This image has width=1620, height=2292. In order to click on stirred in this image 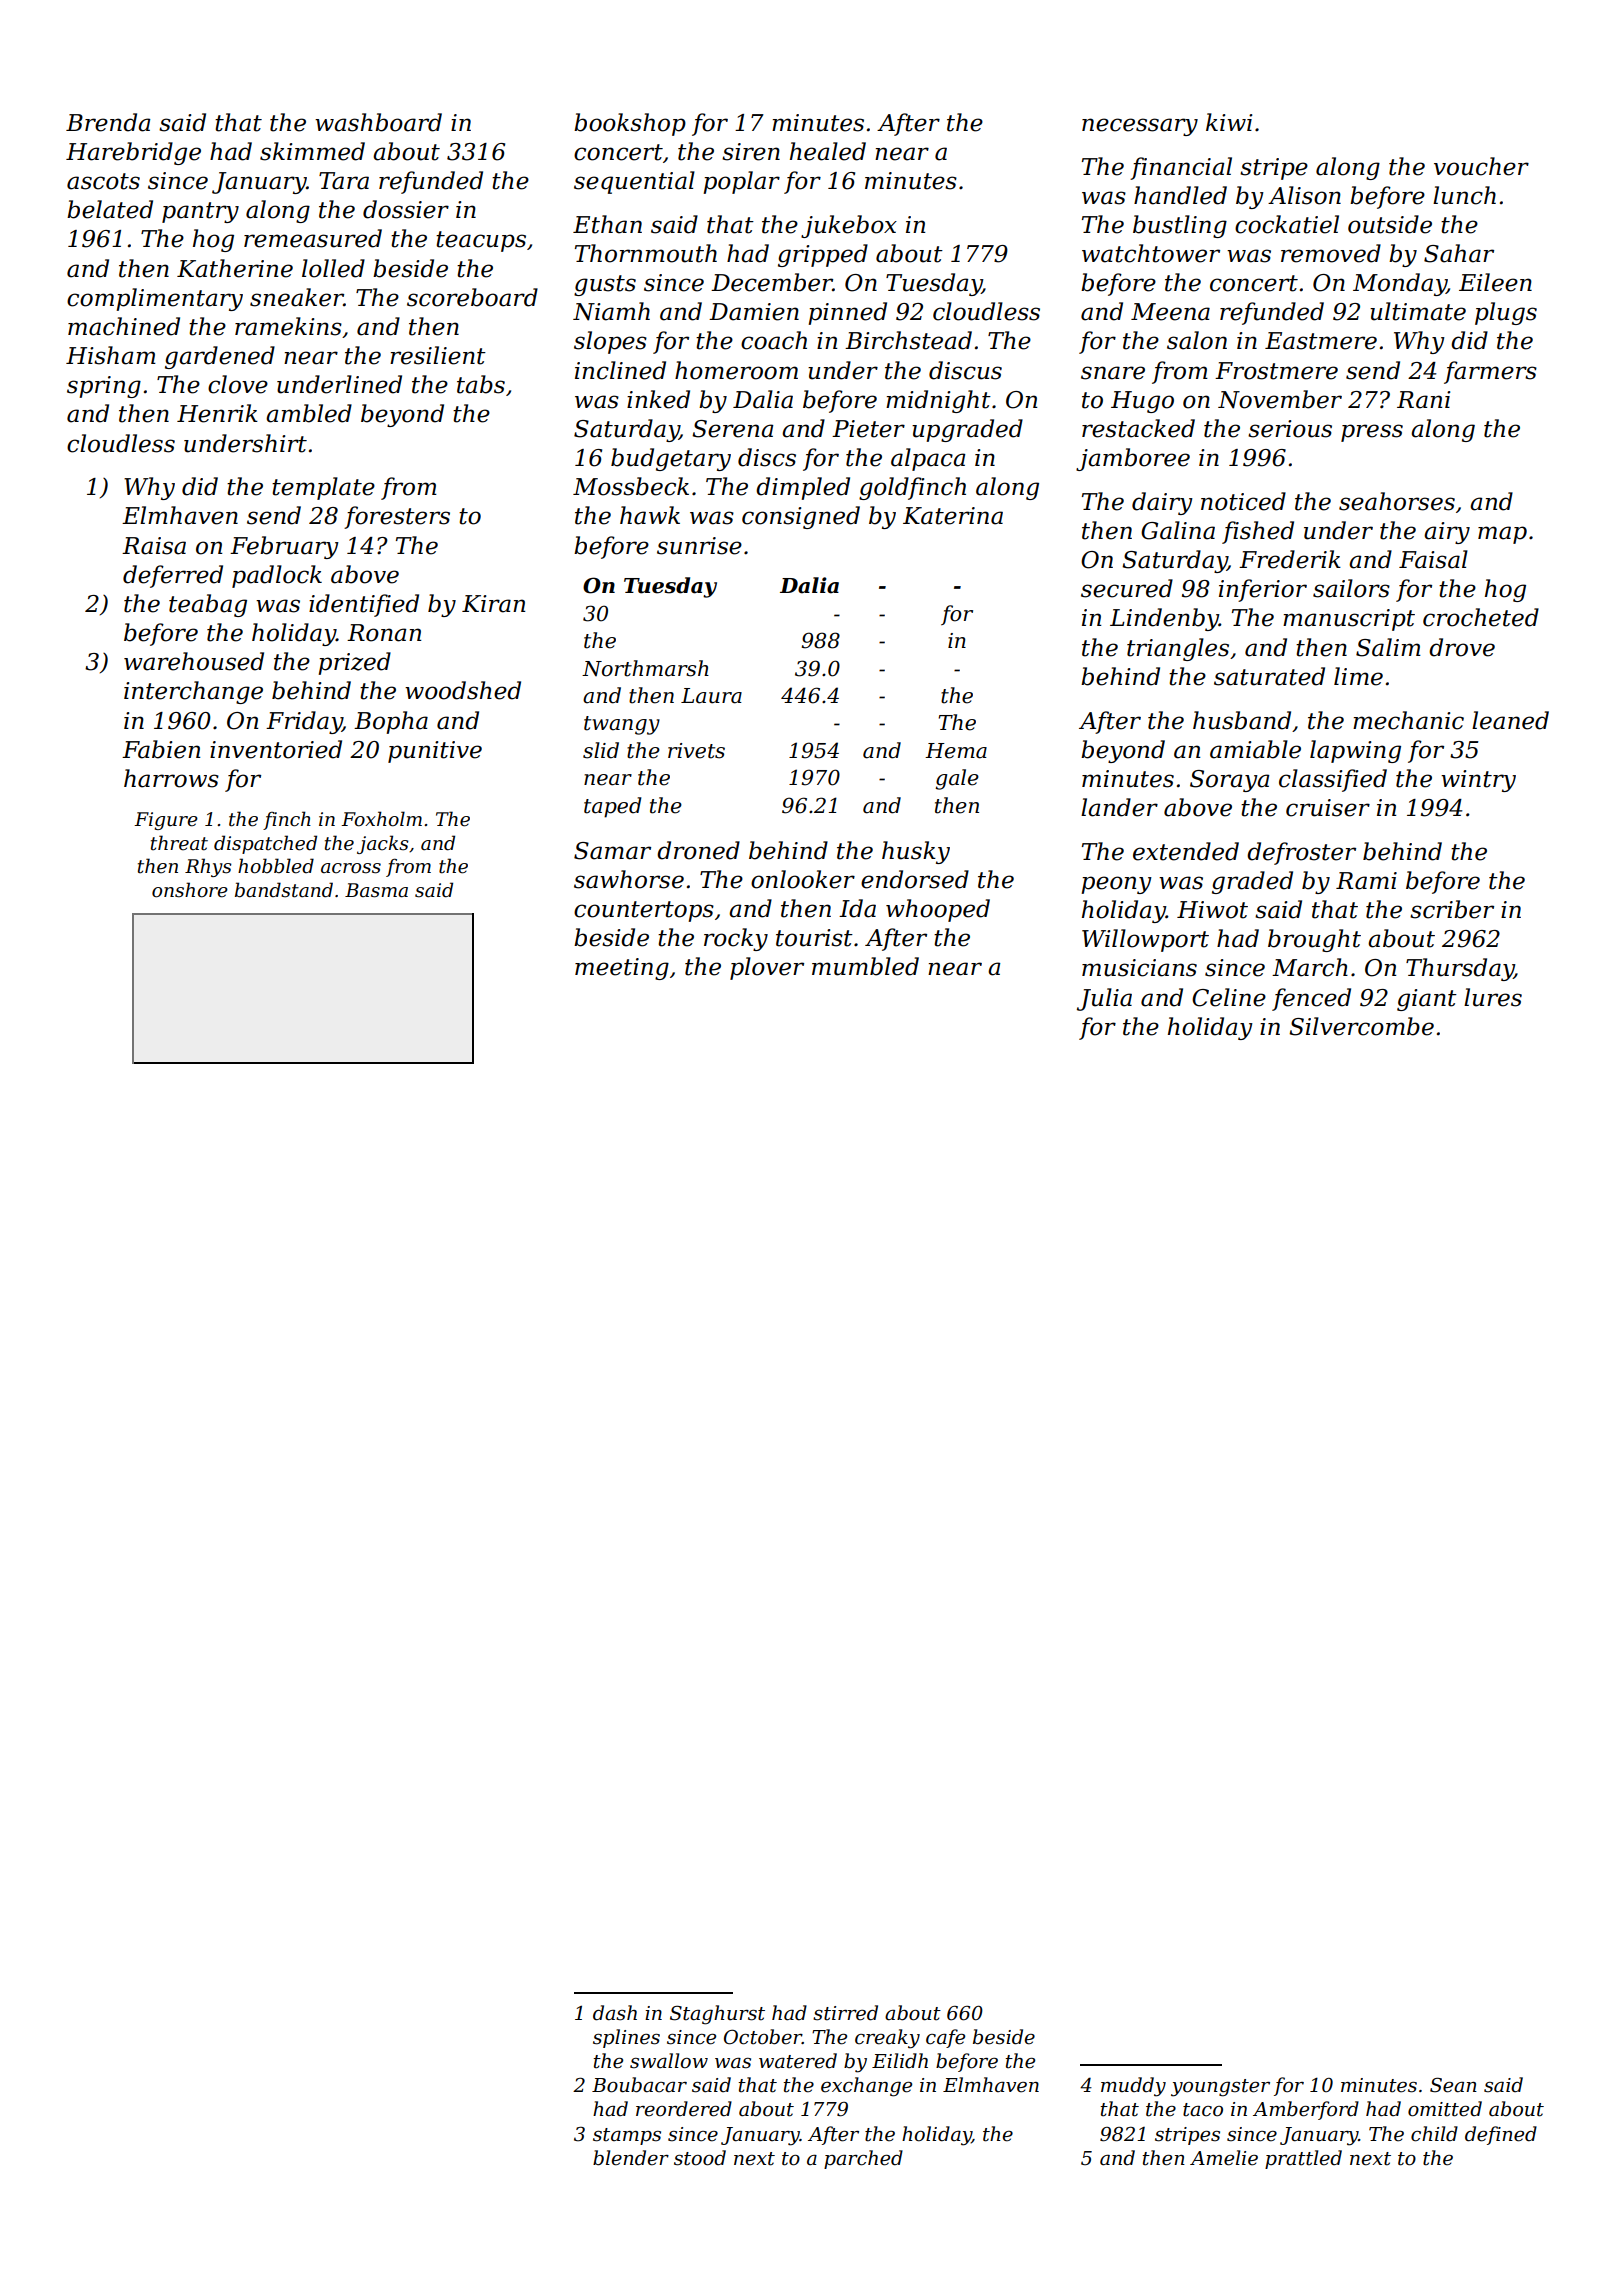, I will do `click(845, 2013)`.
